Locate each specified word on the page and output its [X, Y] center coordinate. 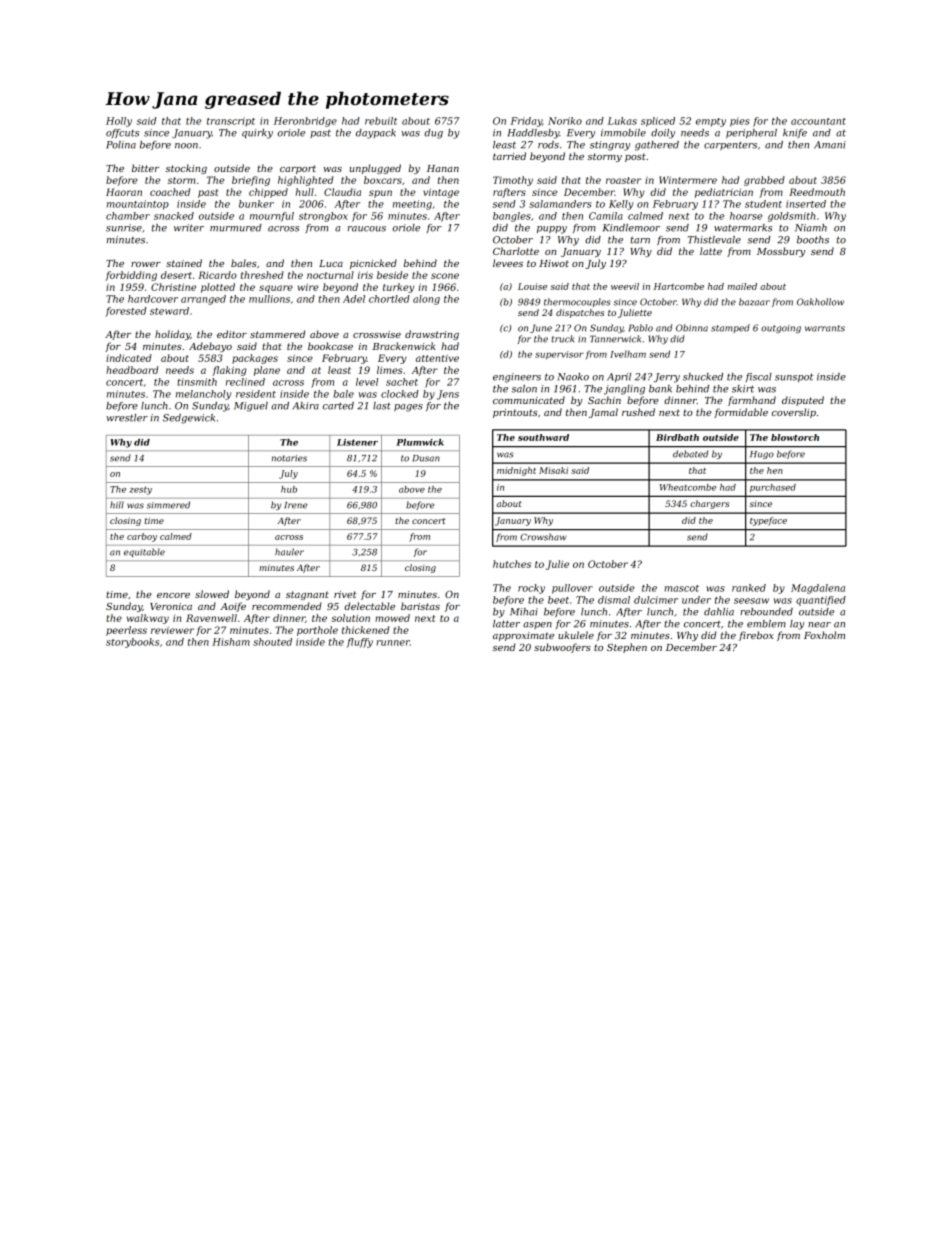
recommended [287, 606]
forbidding [131, 276]
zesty [140, 490]
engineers [517, 378]
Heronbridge [305, 122]
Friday [526, 122]
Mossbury [781, 252]
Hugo [762, 455]
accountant [818, 121]
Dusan [426, 458]
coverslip [794, 413]
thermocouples [577, 302]
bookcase [330, 346]
